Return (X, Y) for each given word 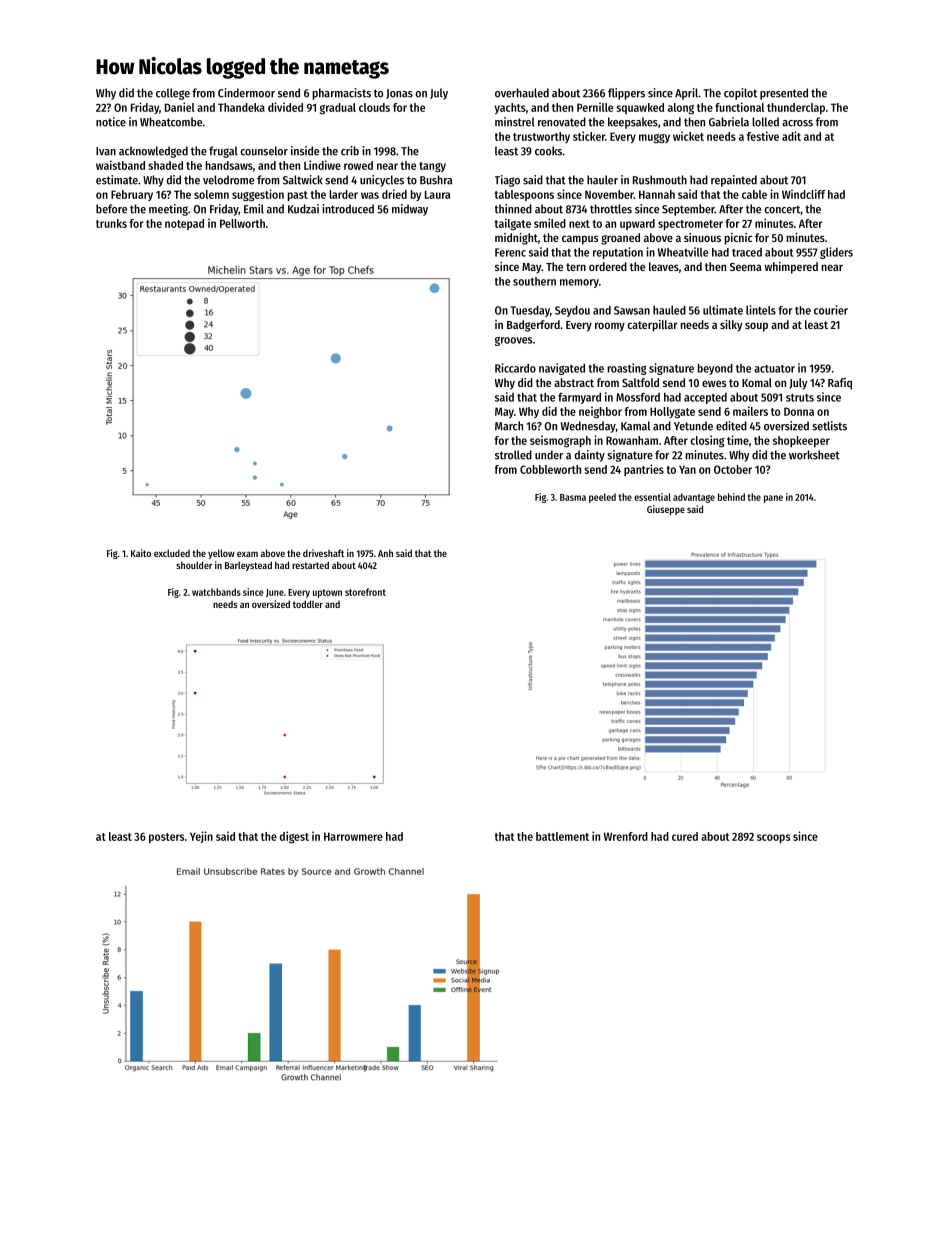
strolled (513, 455)
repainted (734, 181)
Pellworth (242, 223)
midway (410, 210)
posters (166, 838)
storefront (365, 592)
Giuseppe (666, 510)
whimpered (791, 268)
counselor (264, 151)
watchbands (216, 592)
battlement (562, 836)
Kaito (141, 553)
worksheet (814, 455)
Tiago (507, 181)
